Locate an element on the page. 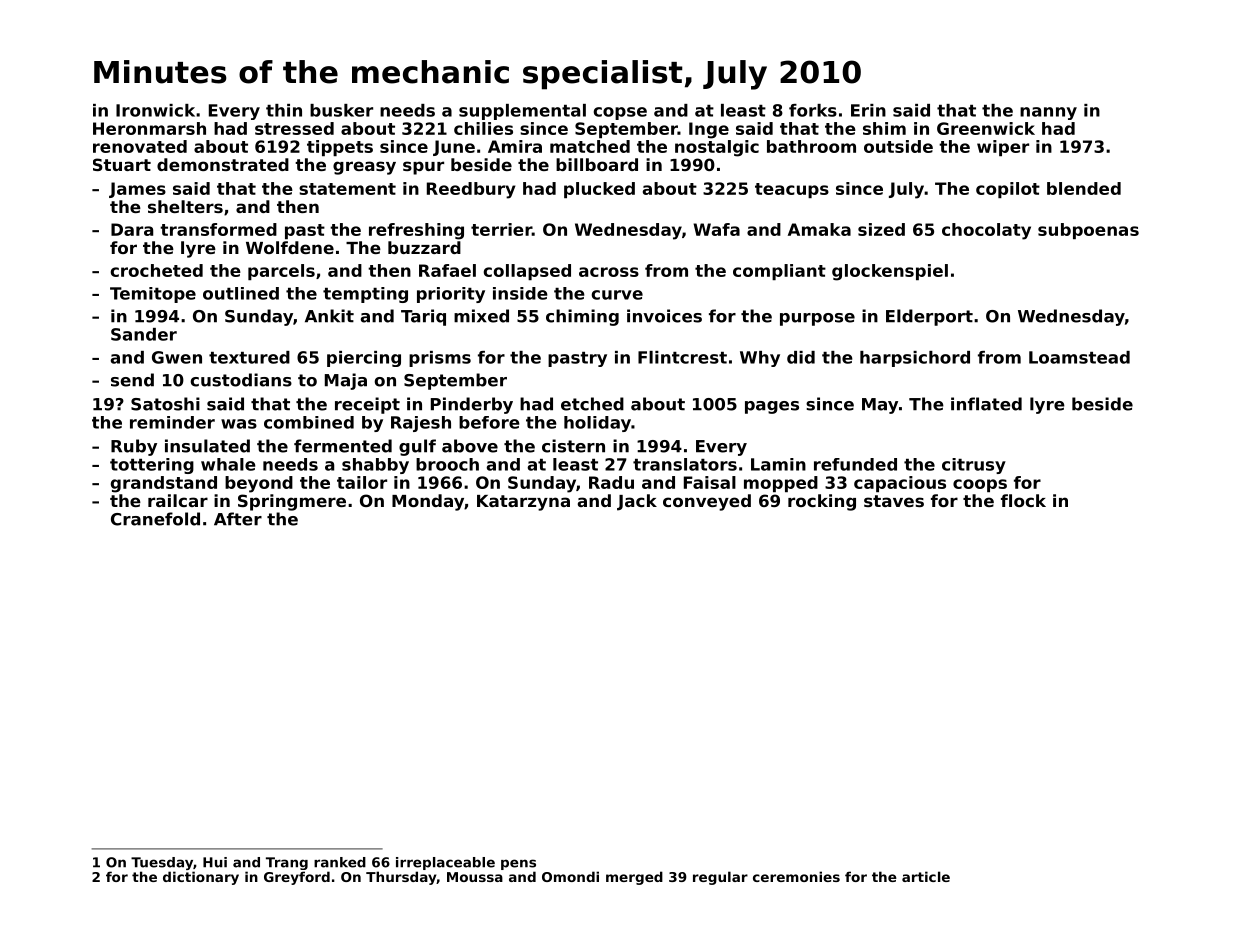 The height and width of the document is (952, 1233). ranked is located at coordinates (340, 862).
